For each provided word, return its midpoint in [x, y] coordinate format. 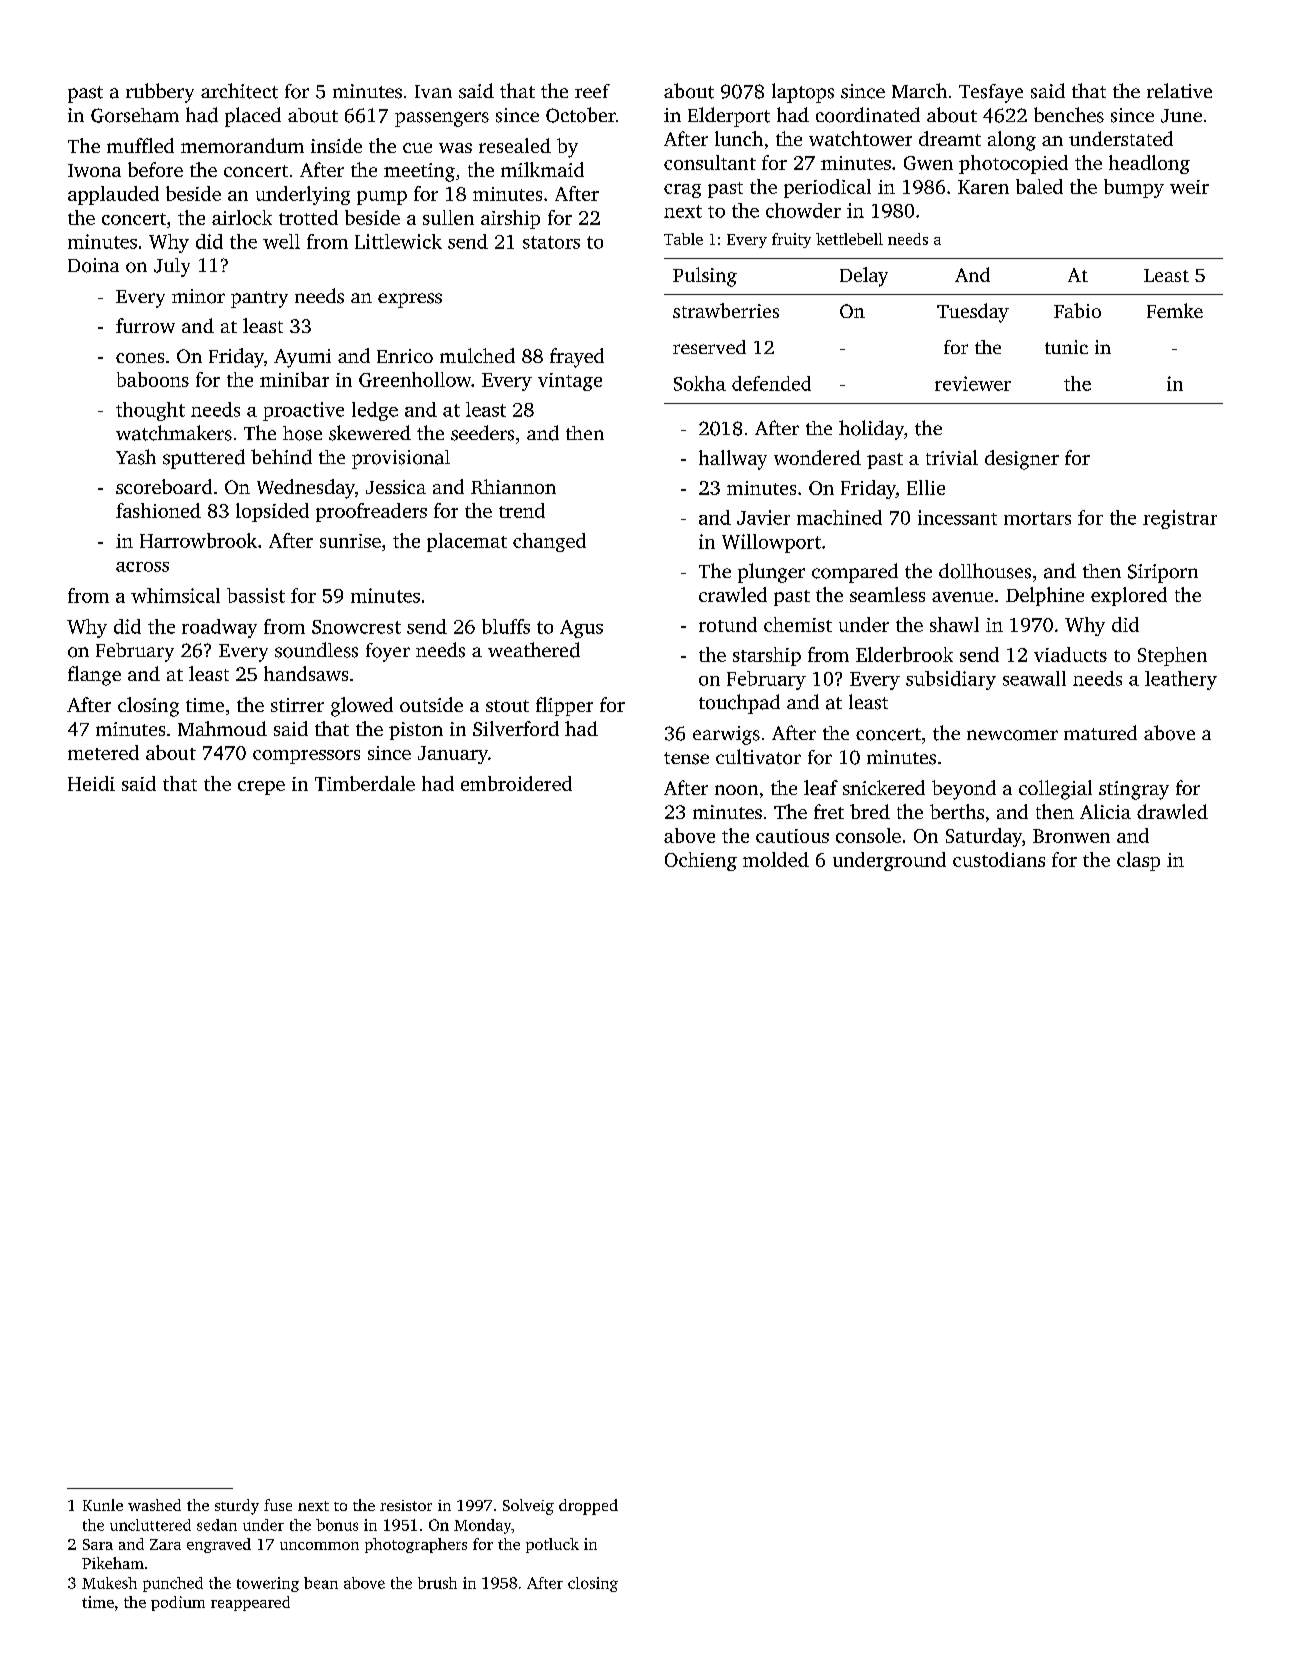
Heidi [91, 783]
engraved [219, 1545]
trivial [952, 457]
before [155, 169]
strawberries [726, 310]
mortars [1037, 518]
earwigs [726, 735]
